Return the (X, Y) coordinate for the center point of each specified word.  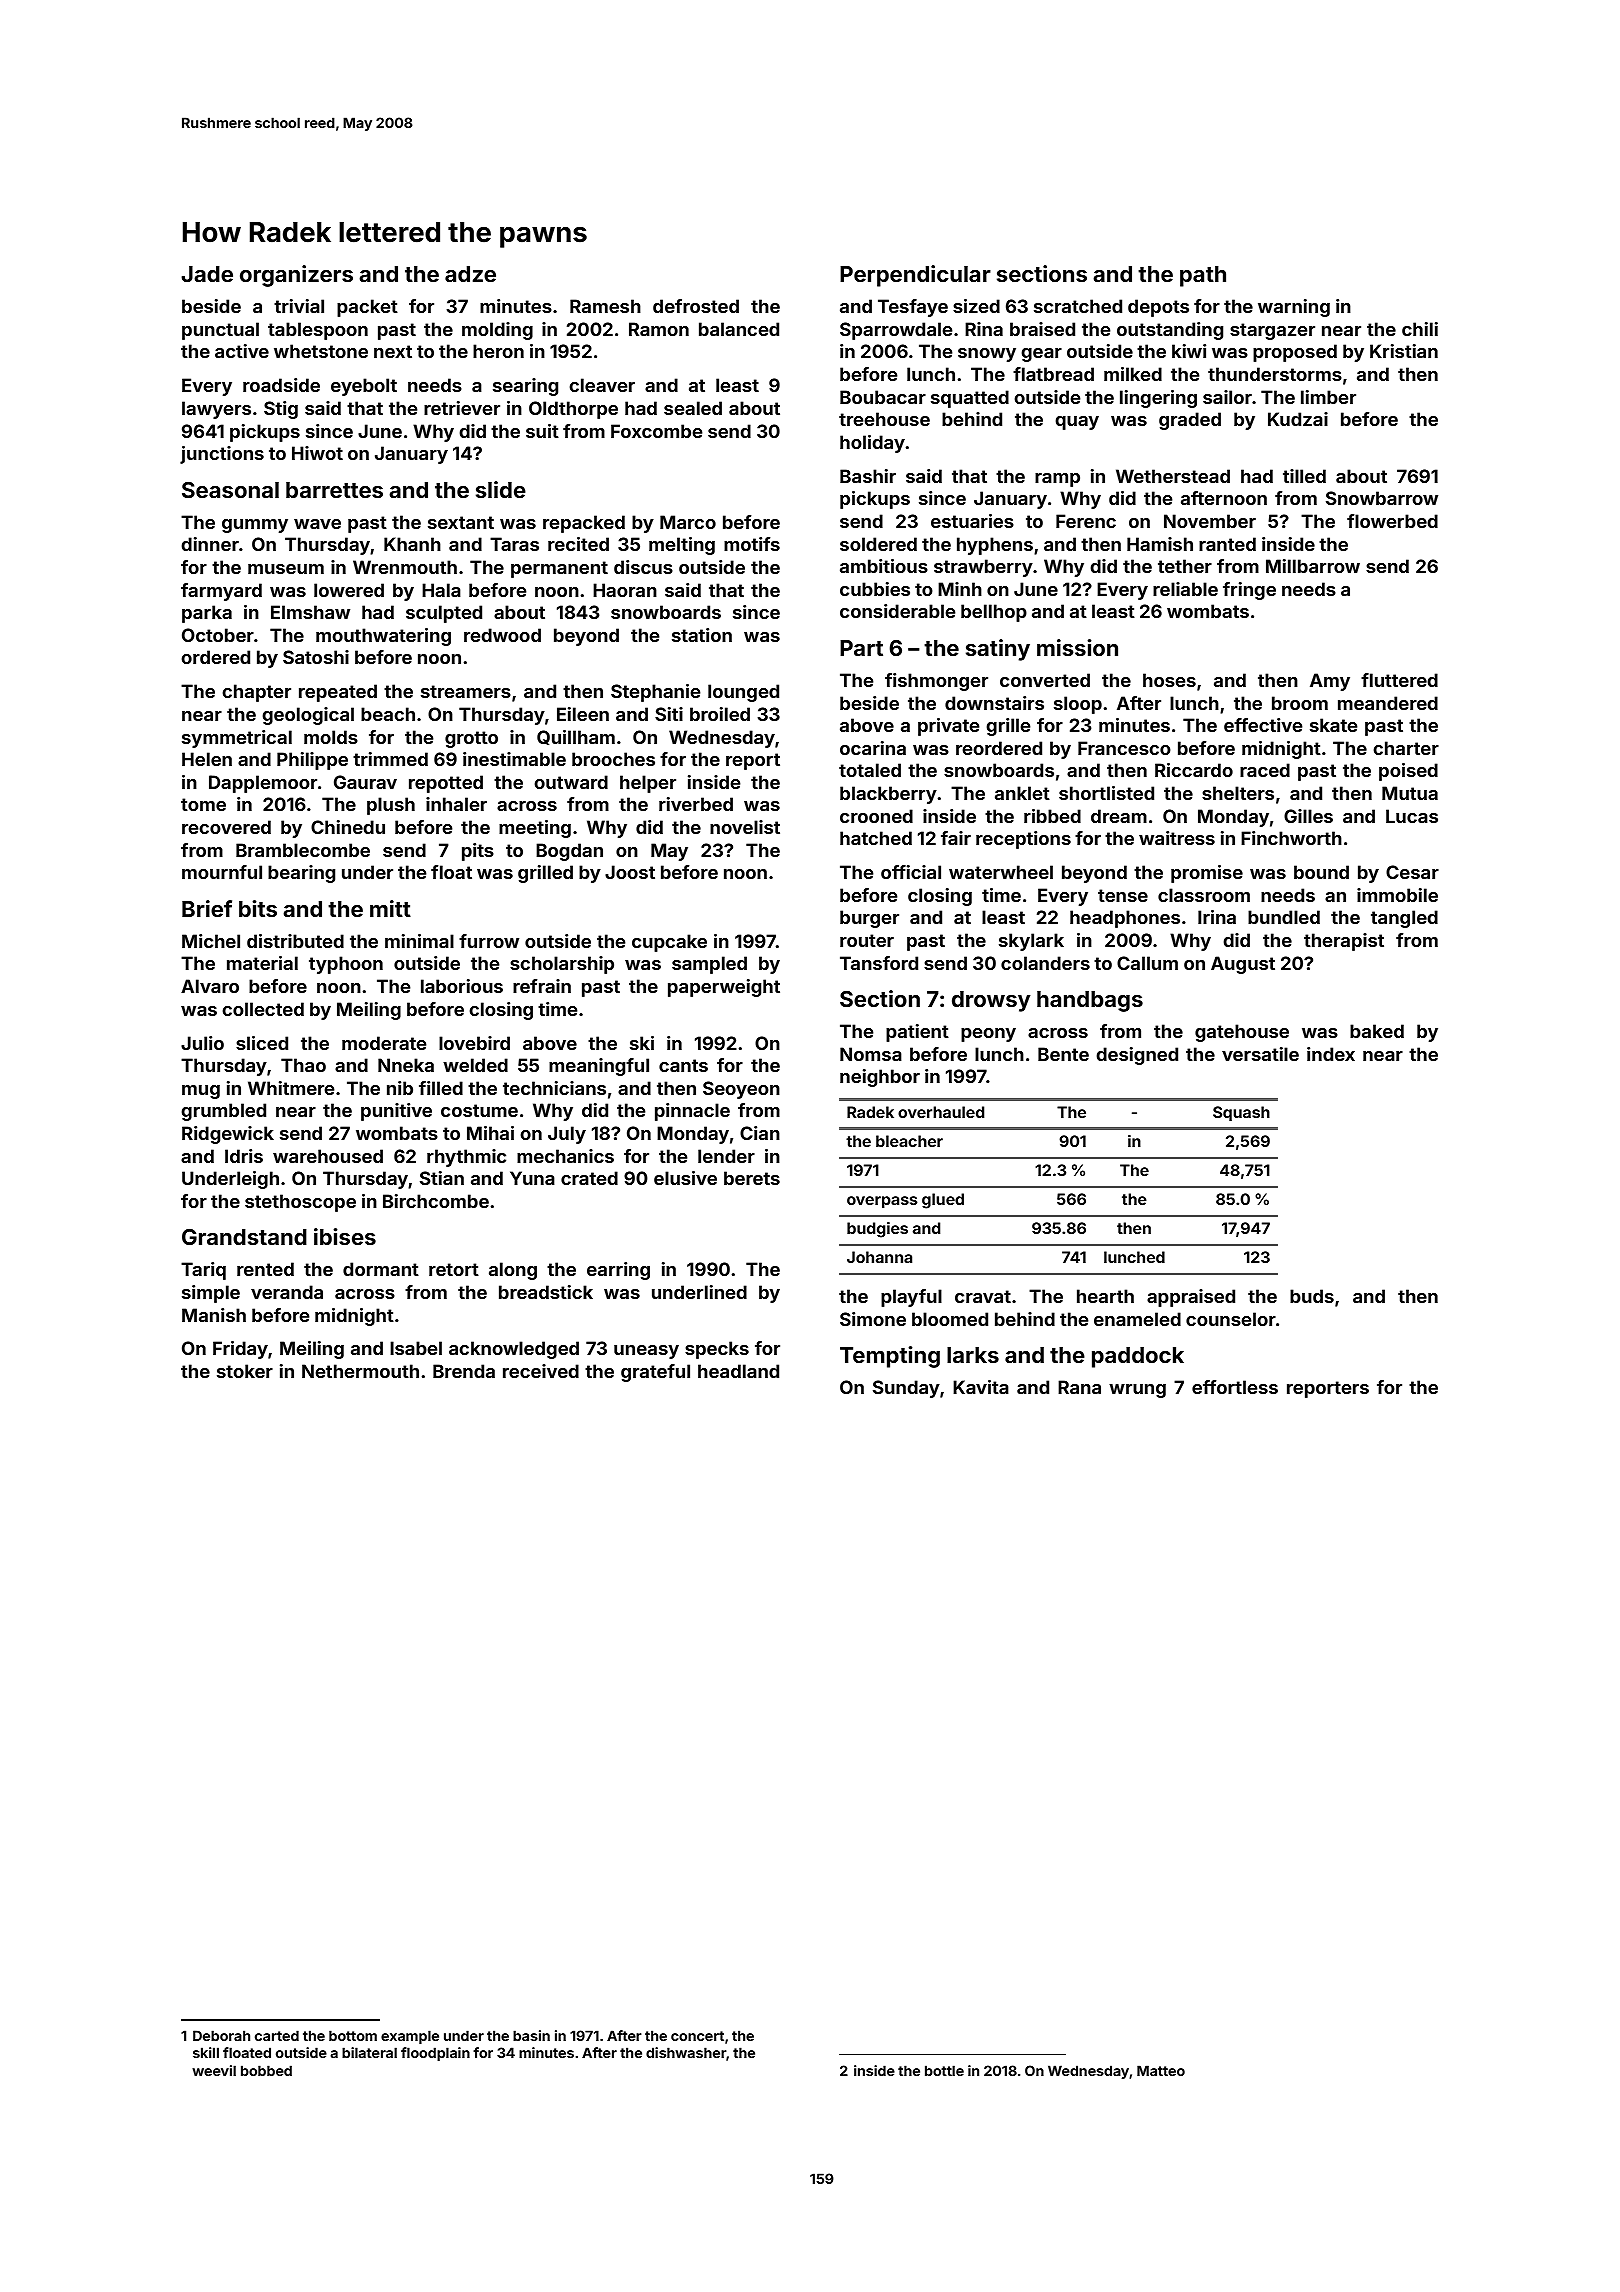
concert (697, 2036)
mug (201, 1092)
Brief (207, 908)
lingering (1158, 399)
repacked (584, 524)
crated (589, 1178)
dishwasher (686, 2052)
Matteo (1161, 2070)
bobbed (266, 2070)
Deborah (221, 2035)
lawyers (216, 410)
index (1331, 1054)
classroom (1204, 895)
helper (648, 784)
